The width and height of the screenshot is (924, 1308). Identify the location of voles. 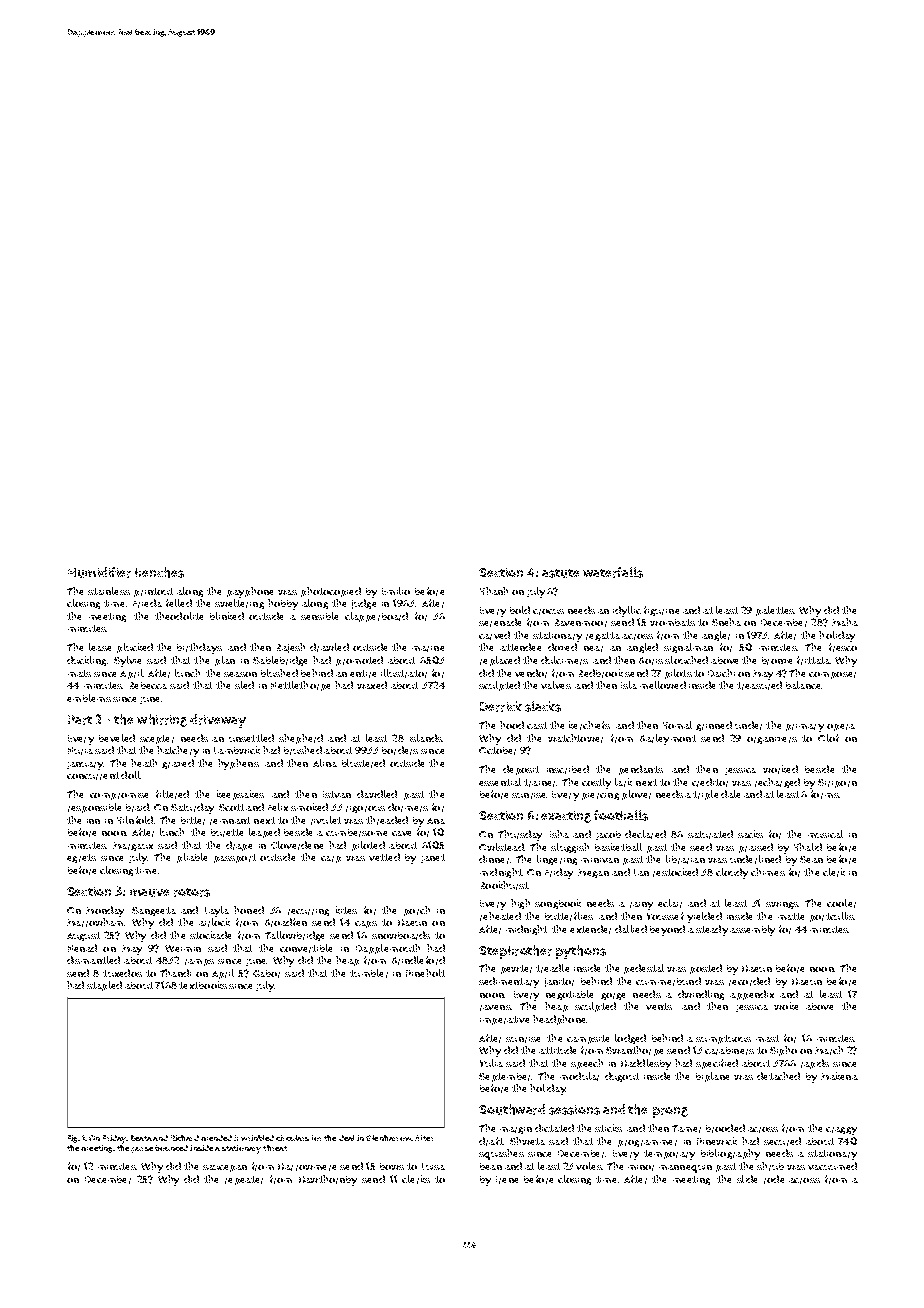
(589, 1166).
